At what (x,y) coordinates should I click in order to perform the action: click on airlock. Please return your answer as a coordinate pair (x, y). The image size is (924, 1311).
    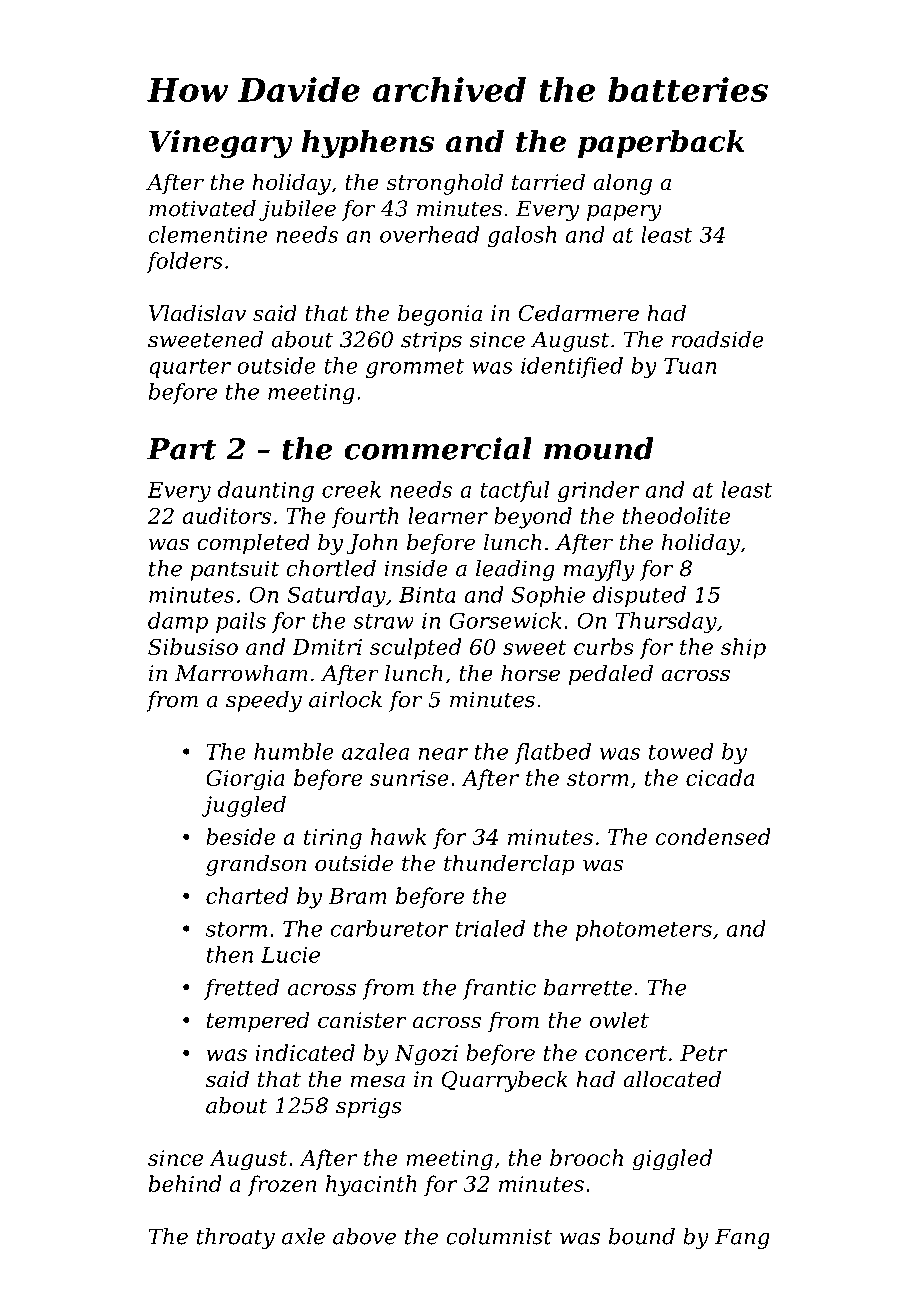
    Looking at the image, I should click on (345, 699).
